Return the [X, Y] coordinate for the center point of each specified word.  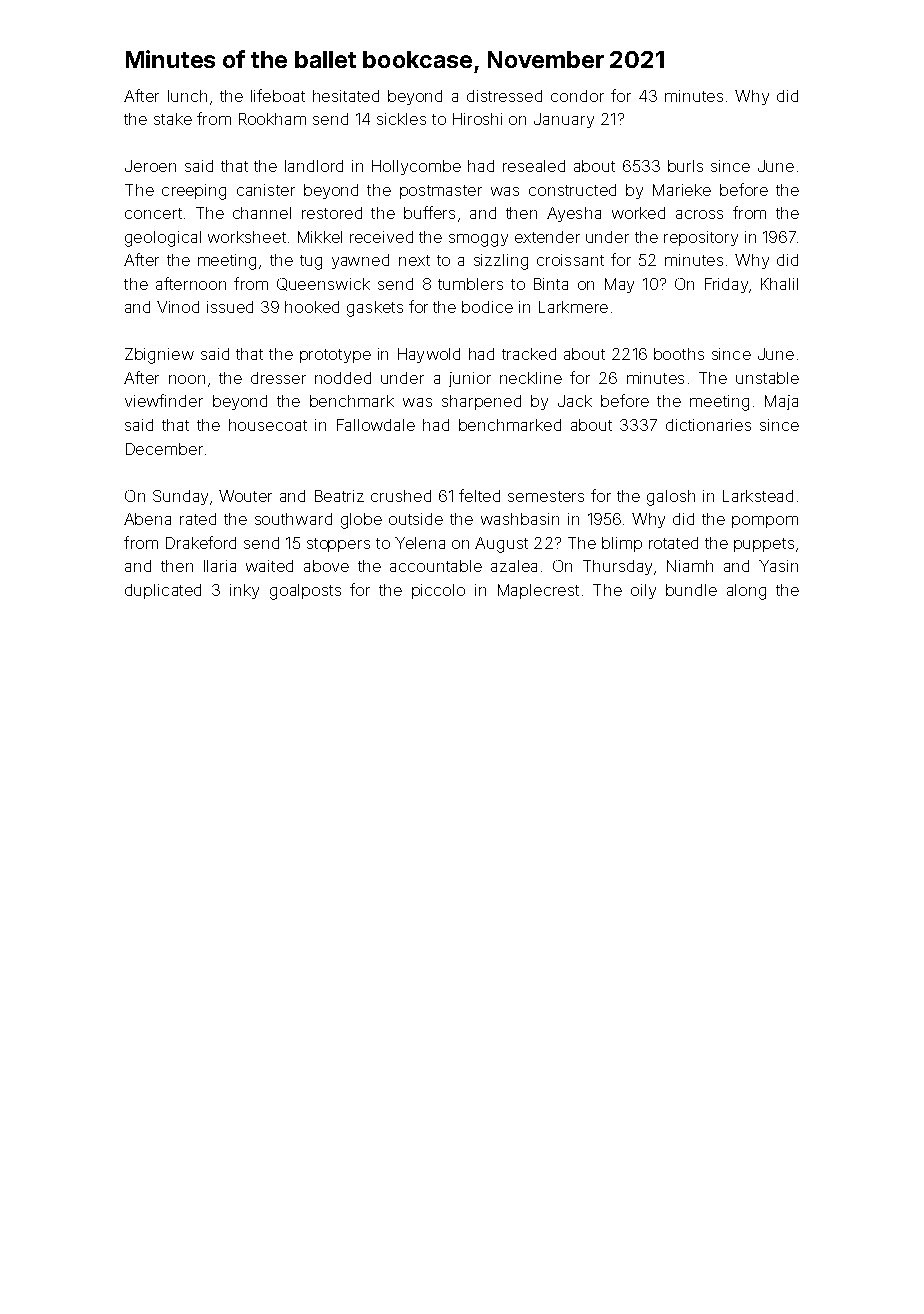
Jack [575, 401]
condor [577, 96]
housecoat [268, 425]
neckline [531, 378]
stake [173, 119]
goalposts [305, 592]
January [564, 120]
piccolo [438, 591]
